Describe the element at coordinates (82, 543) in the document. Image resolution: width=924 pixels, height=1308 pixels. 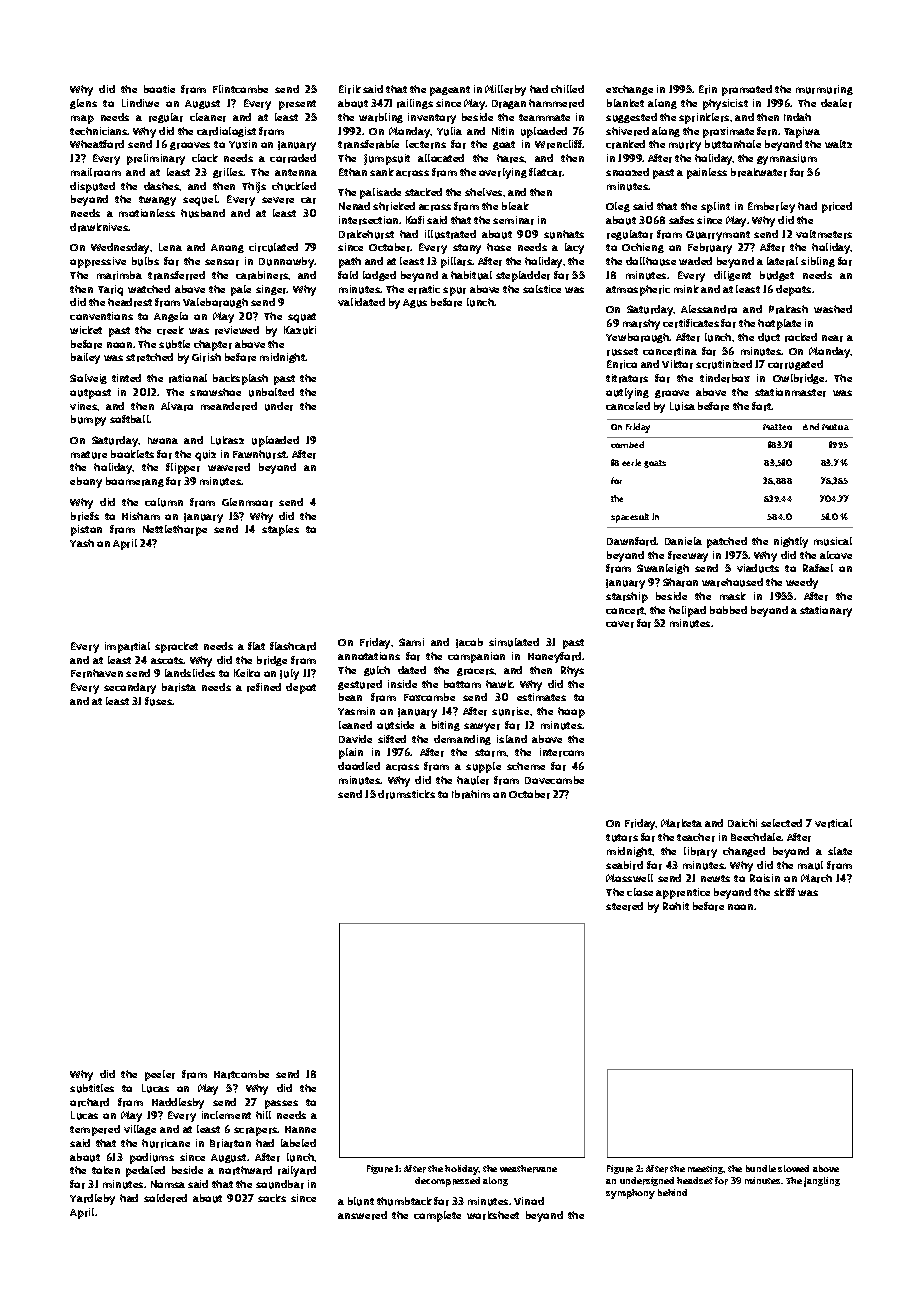
I see `Yash` at that location.
